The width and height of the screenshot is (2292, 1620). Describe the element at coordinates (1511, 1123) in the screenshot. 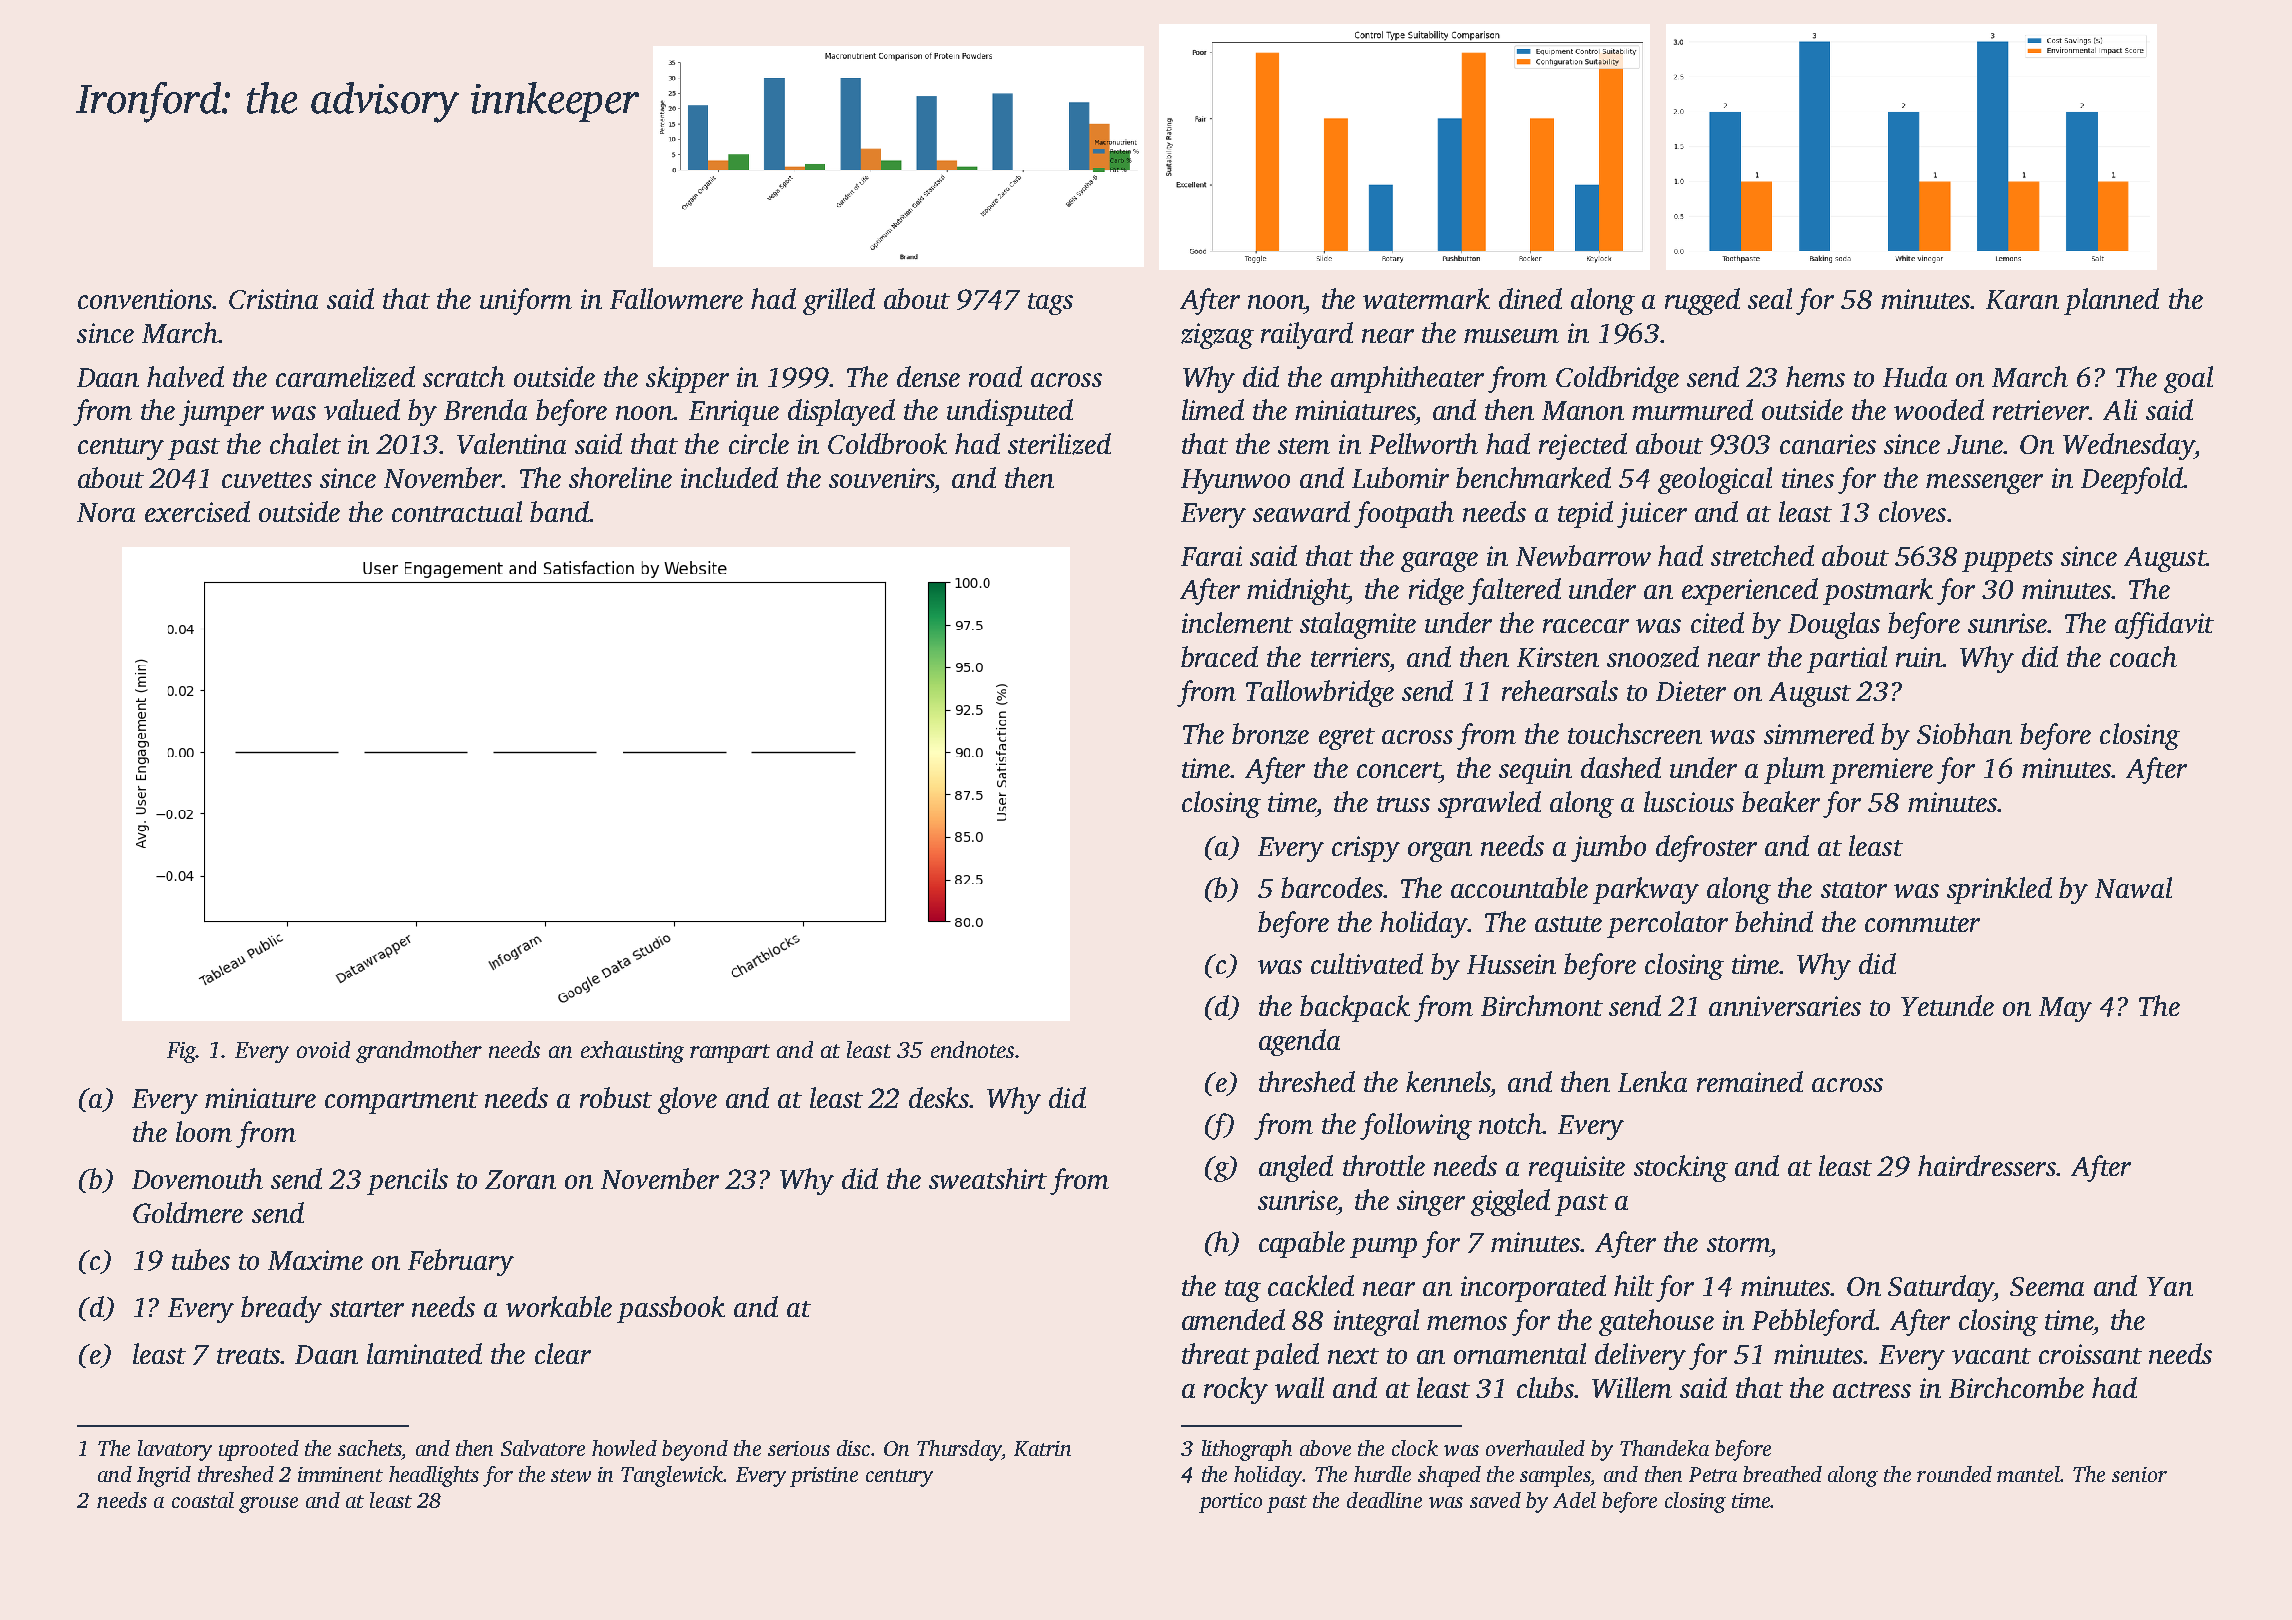

I see `notch` at that location.
